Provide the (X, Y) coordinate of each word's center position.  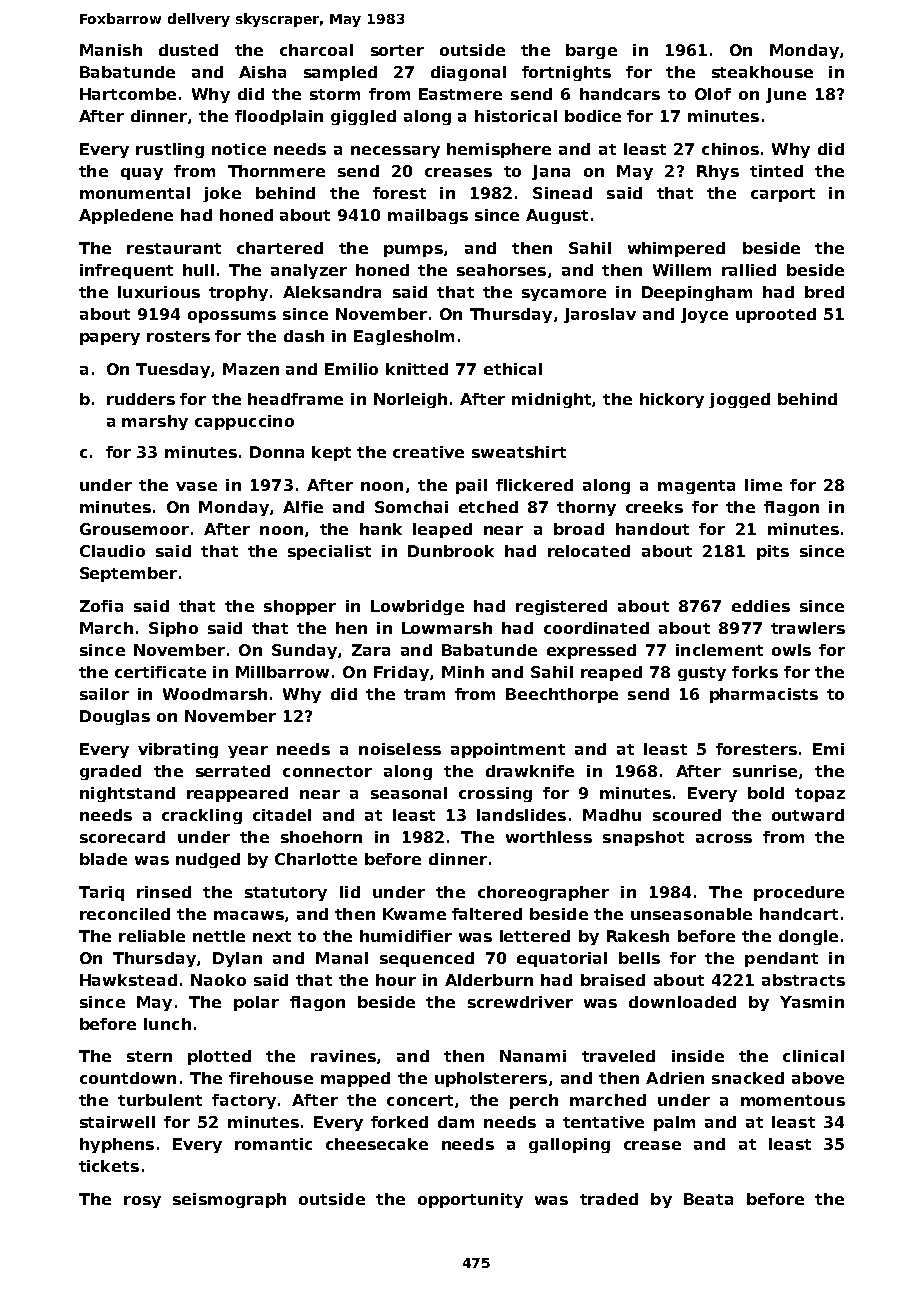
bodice (593, 116)
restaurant (174, 248)
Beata (708, 1199)
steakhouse (762, 72)
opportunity (470, 1200)
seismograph (229, 1200)
